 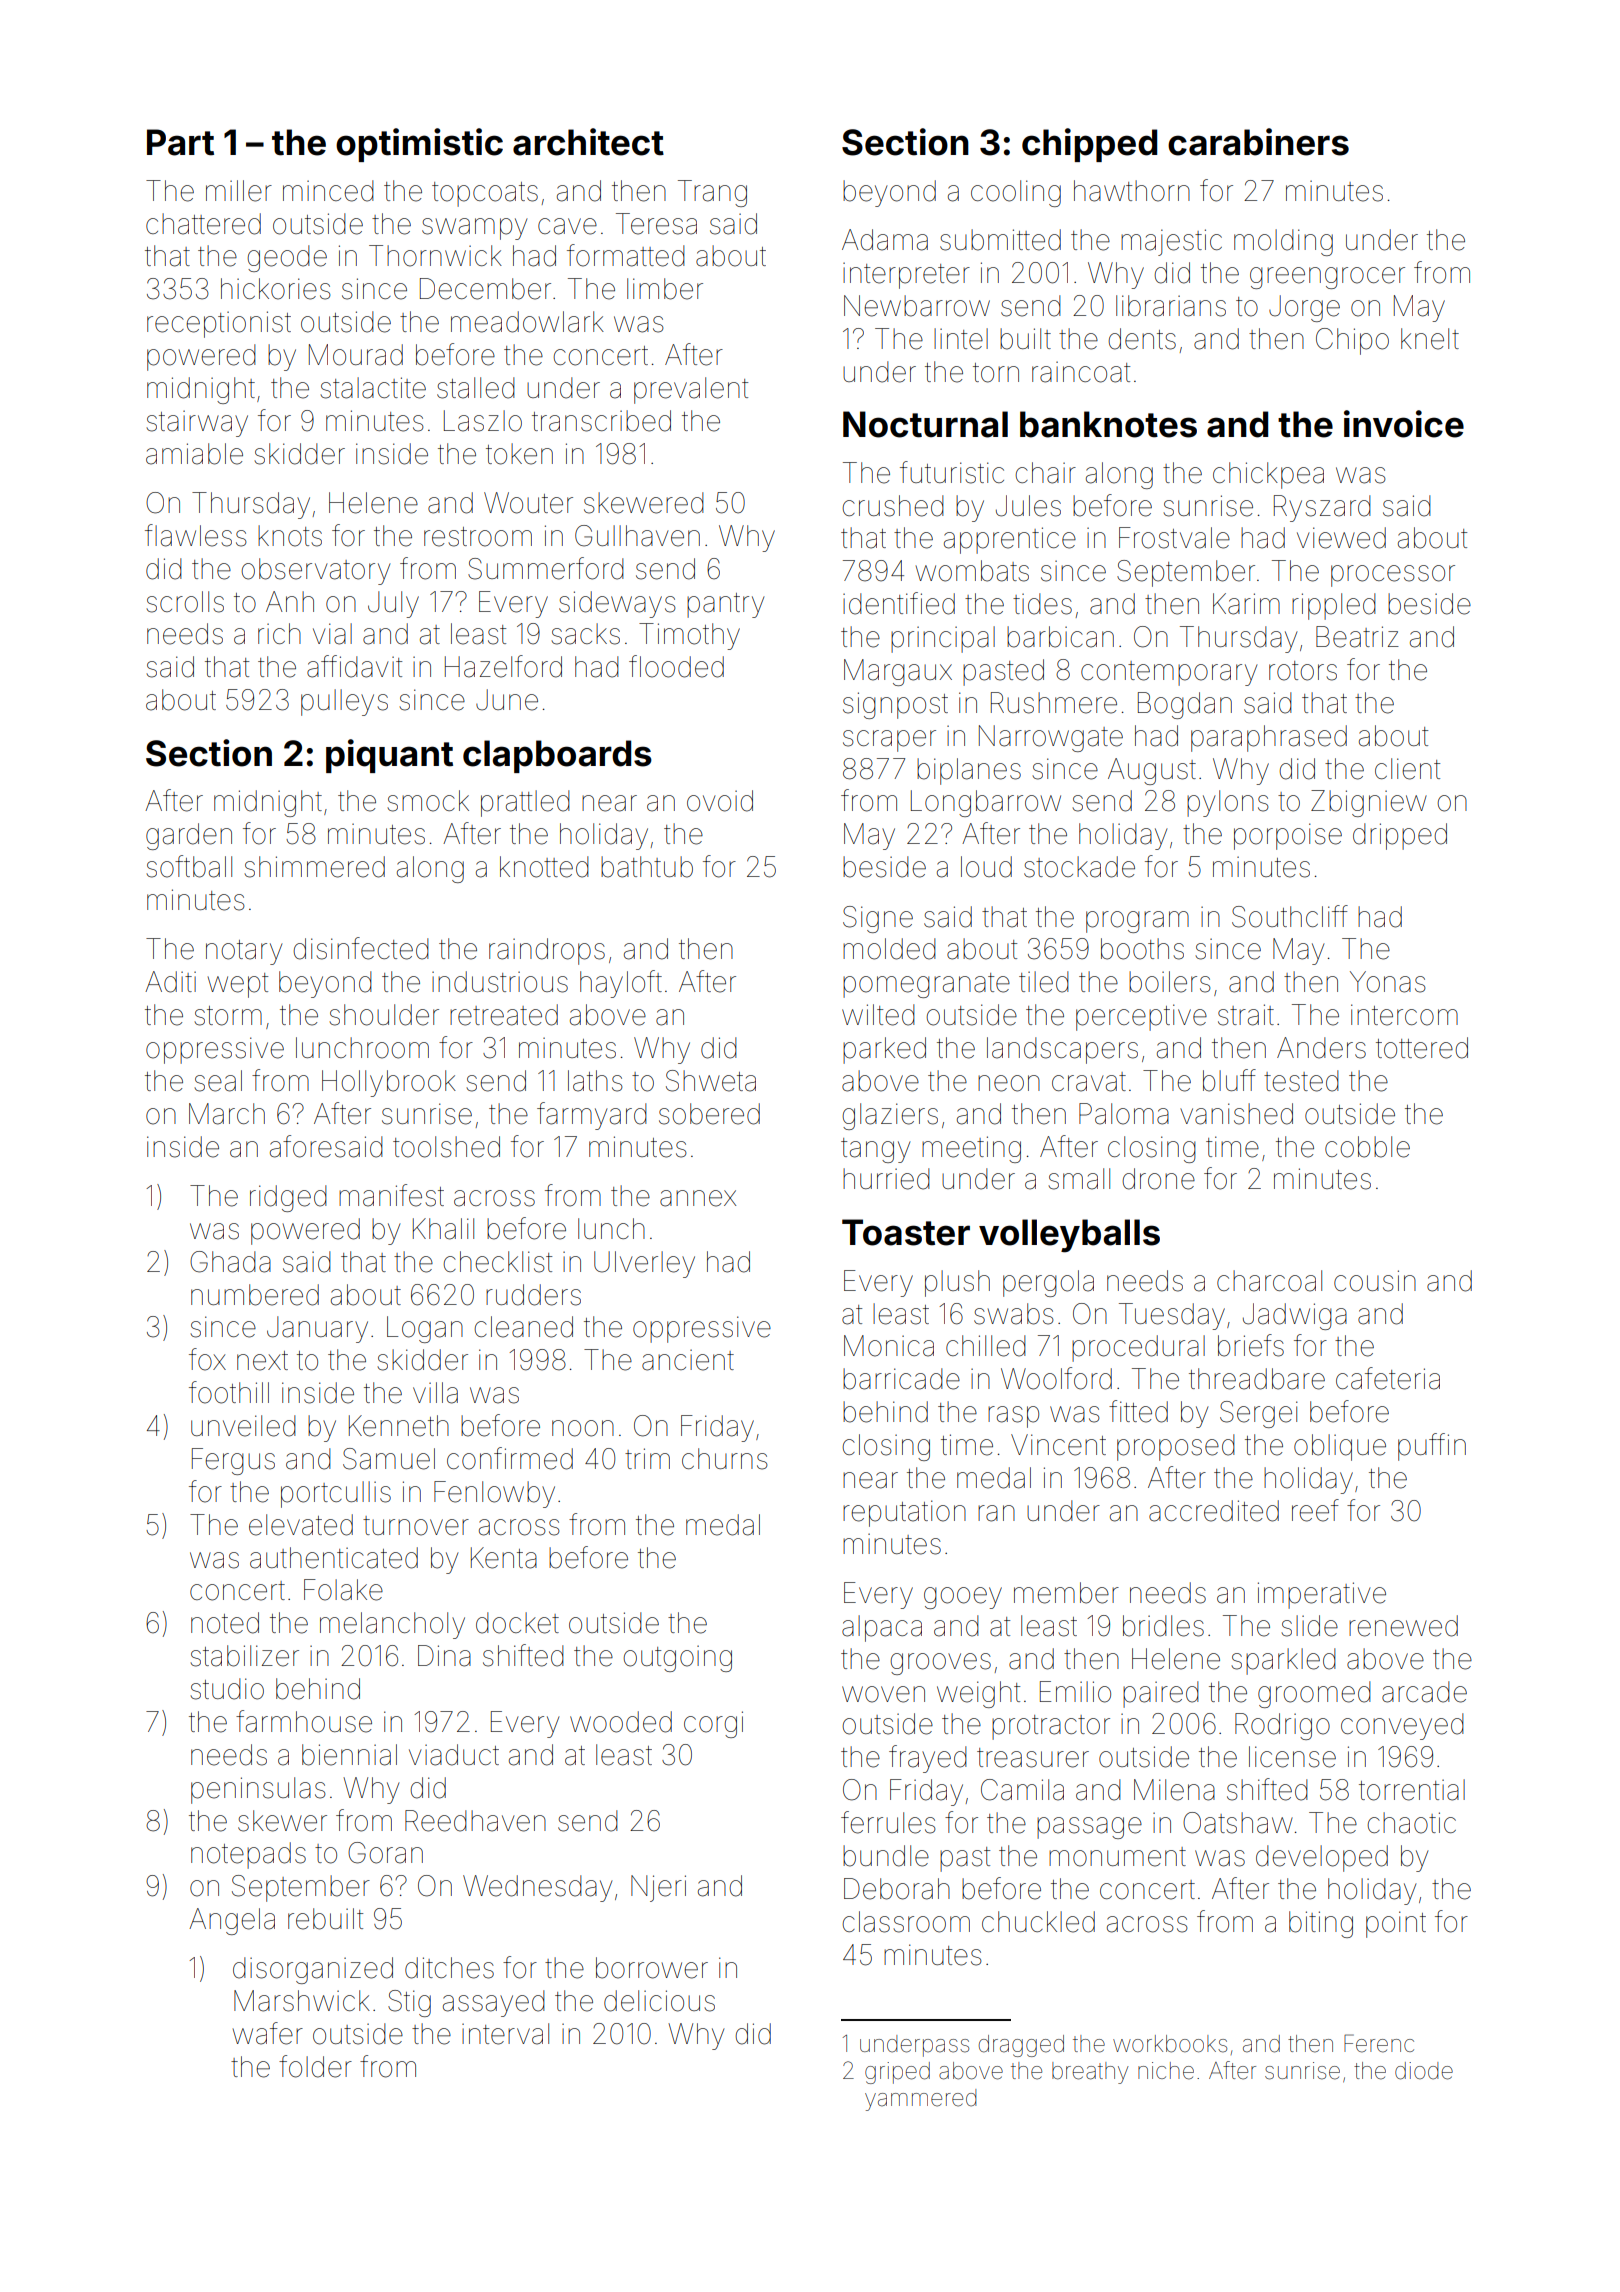 I want to click on cousin, so click(x=1375, y=1281).
